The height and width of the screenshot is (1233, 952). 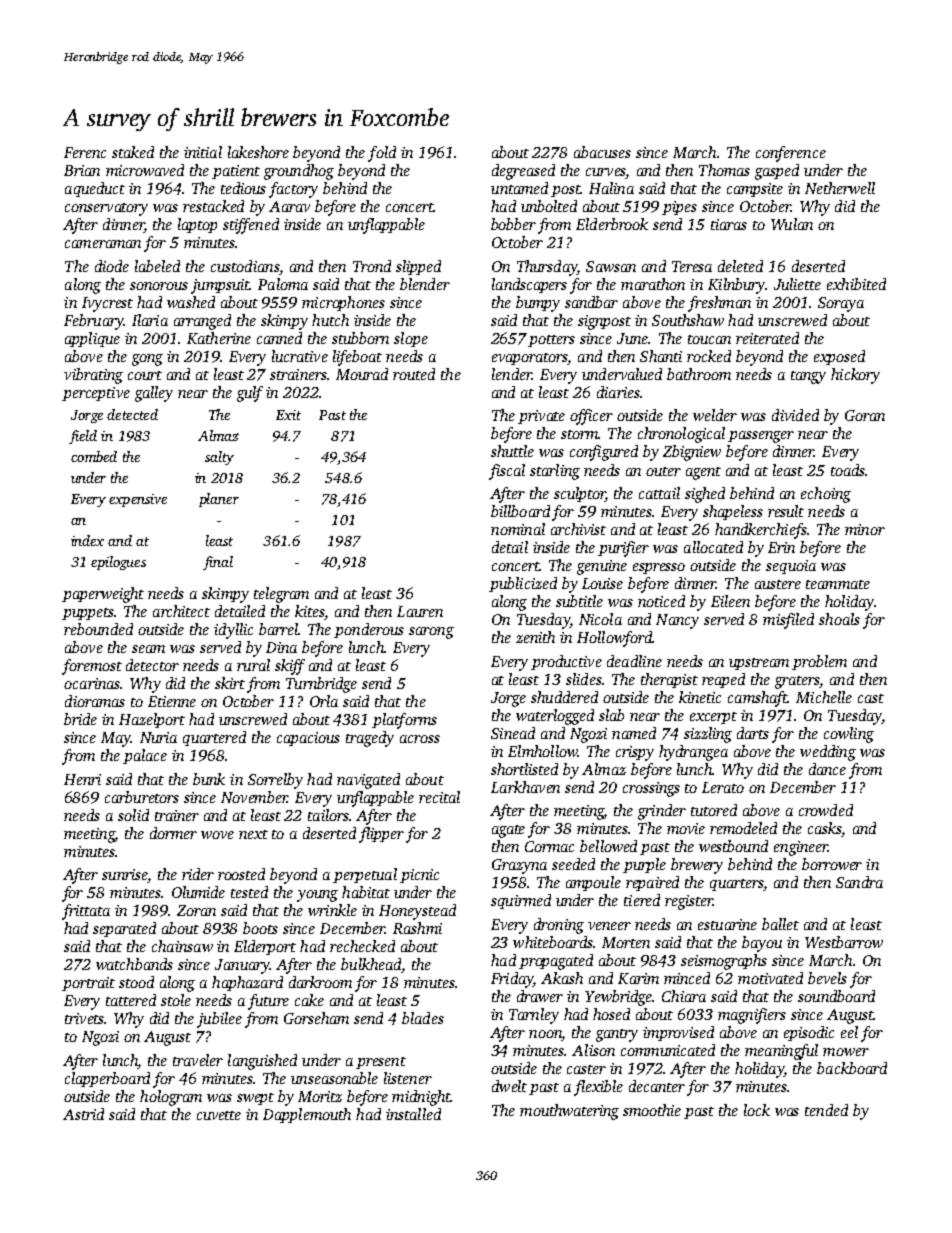 I want to click on zenith, so click(x=535, y=637).
